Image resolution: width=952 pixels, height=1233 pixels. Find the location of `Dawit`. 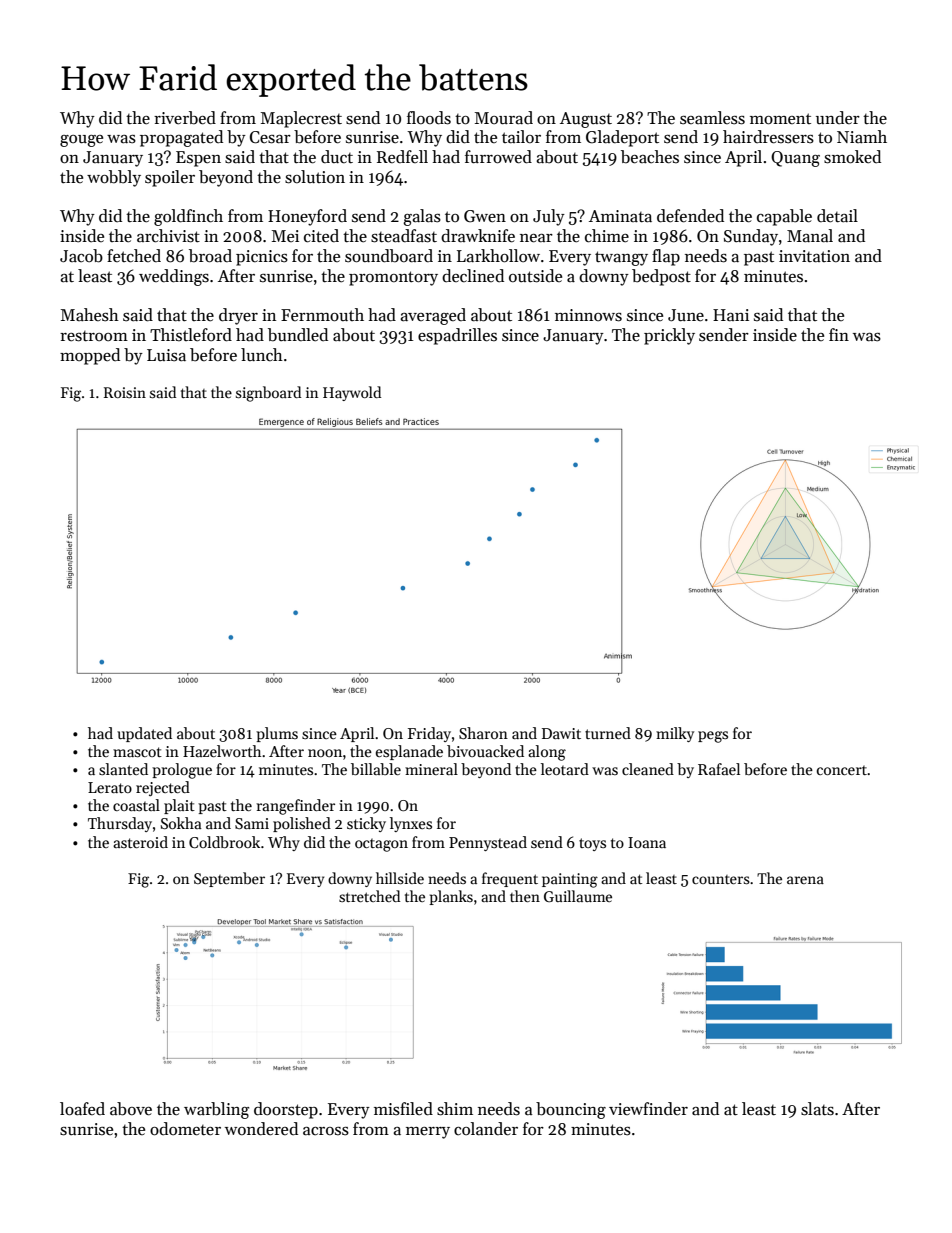

Dawit is located at coordinates (561, 733).
